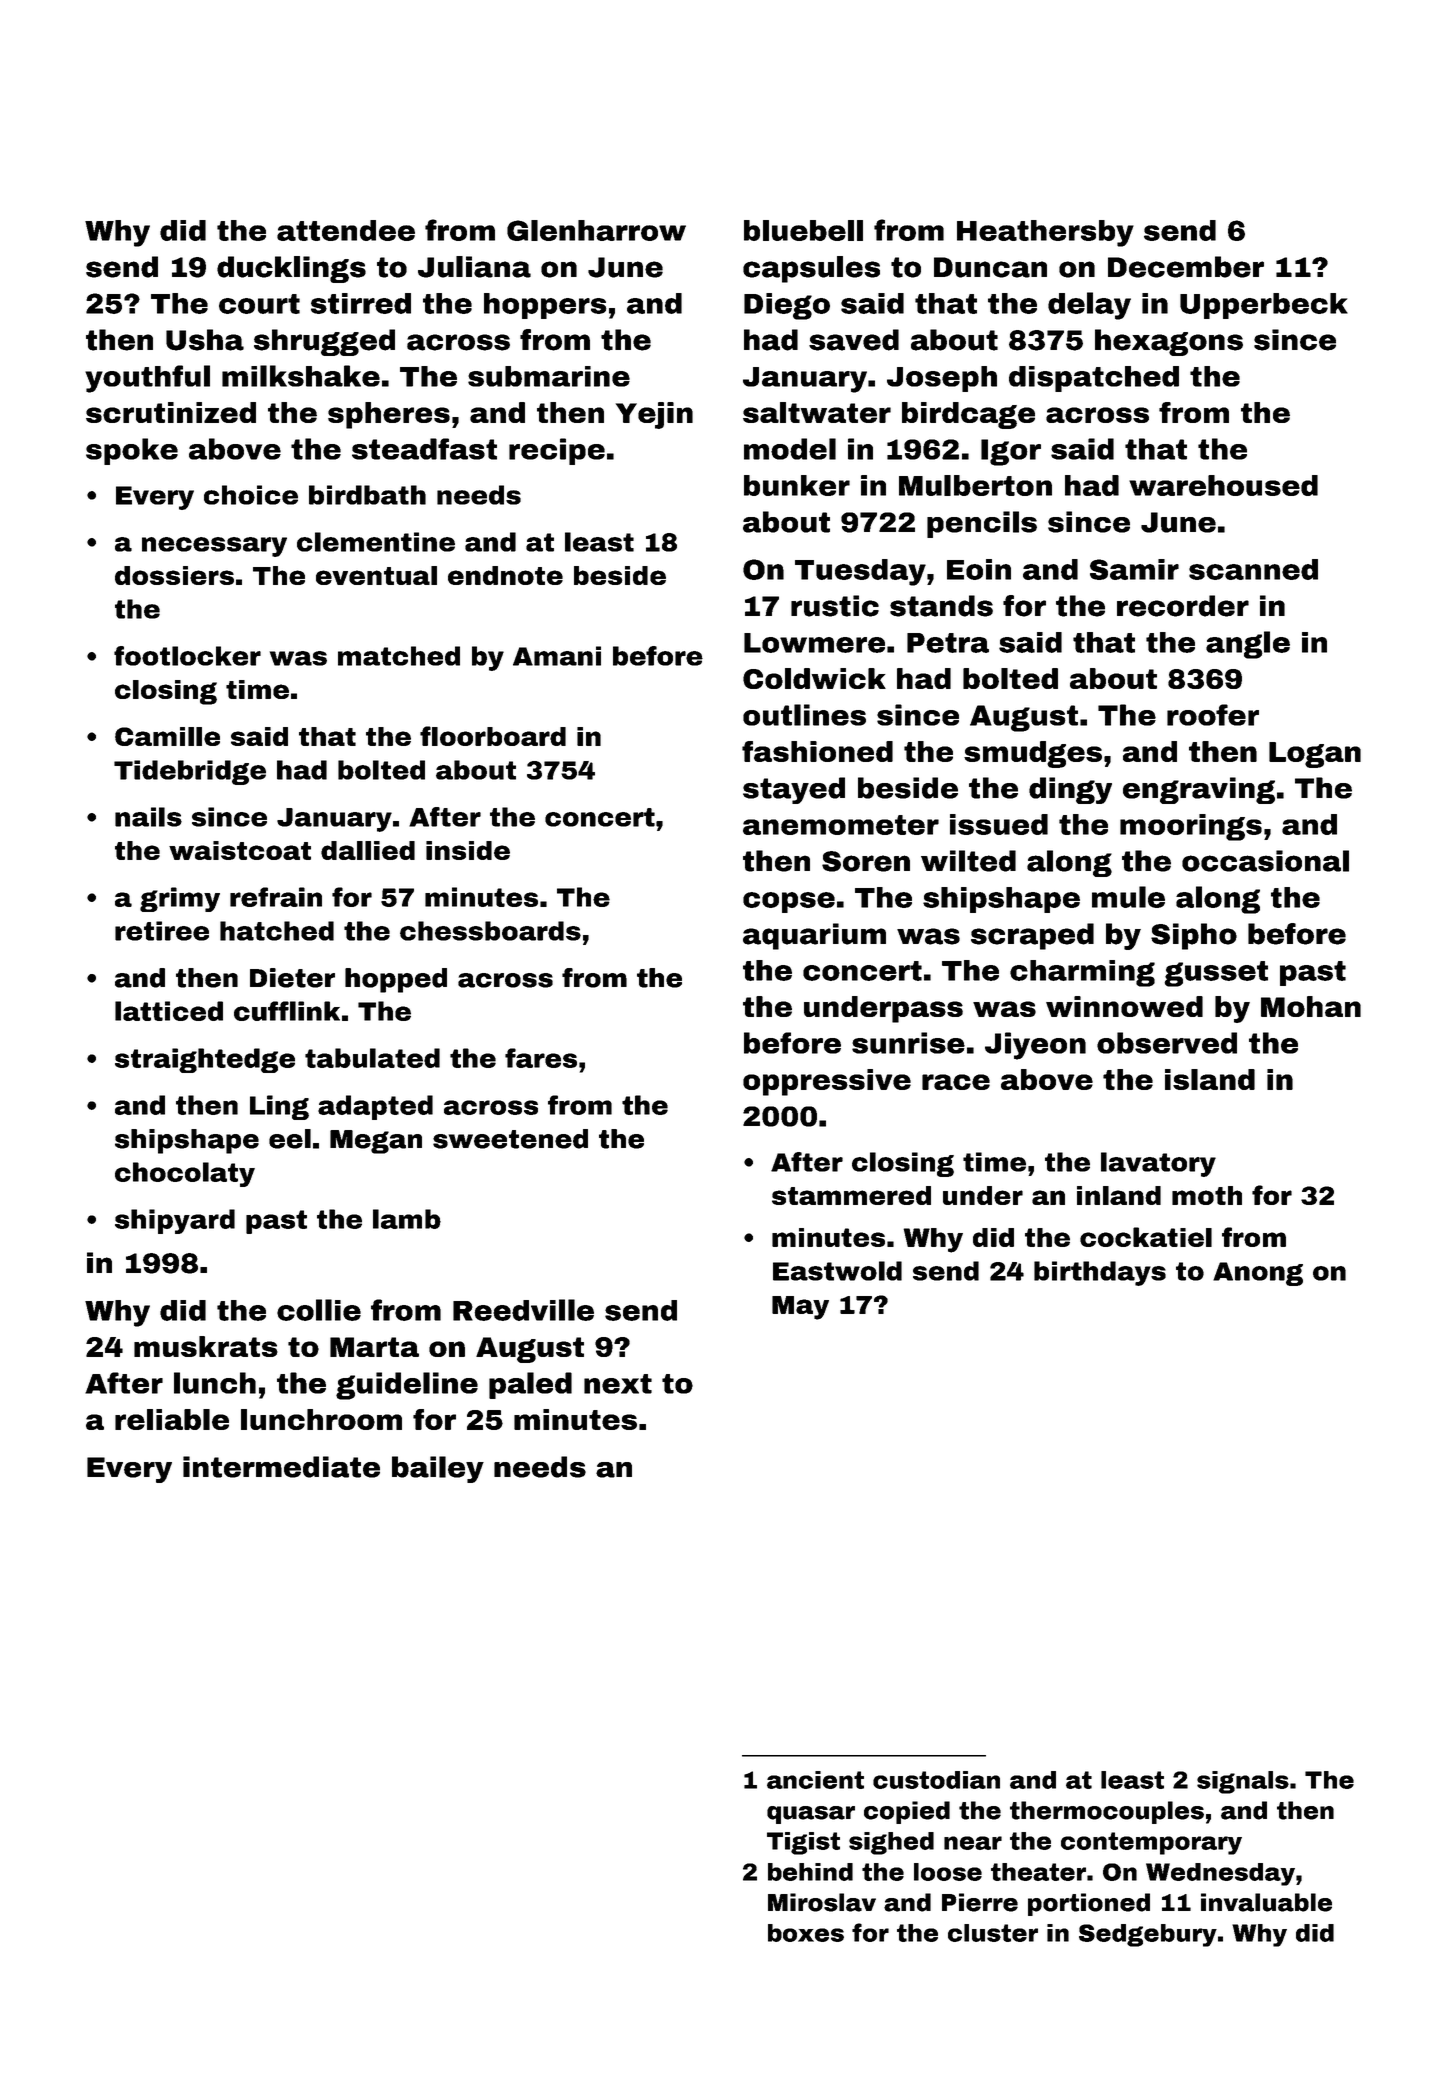  Describe the element at coordinates (281, 1467) in the document. I see `intermediate` at that location.
